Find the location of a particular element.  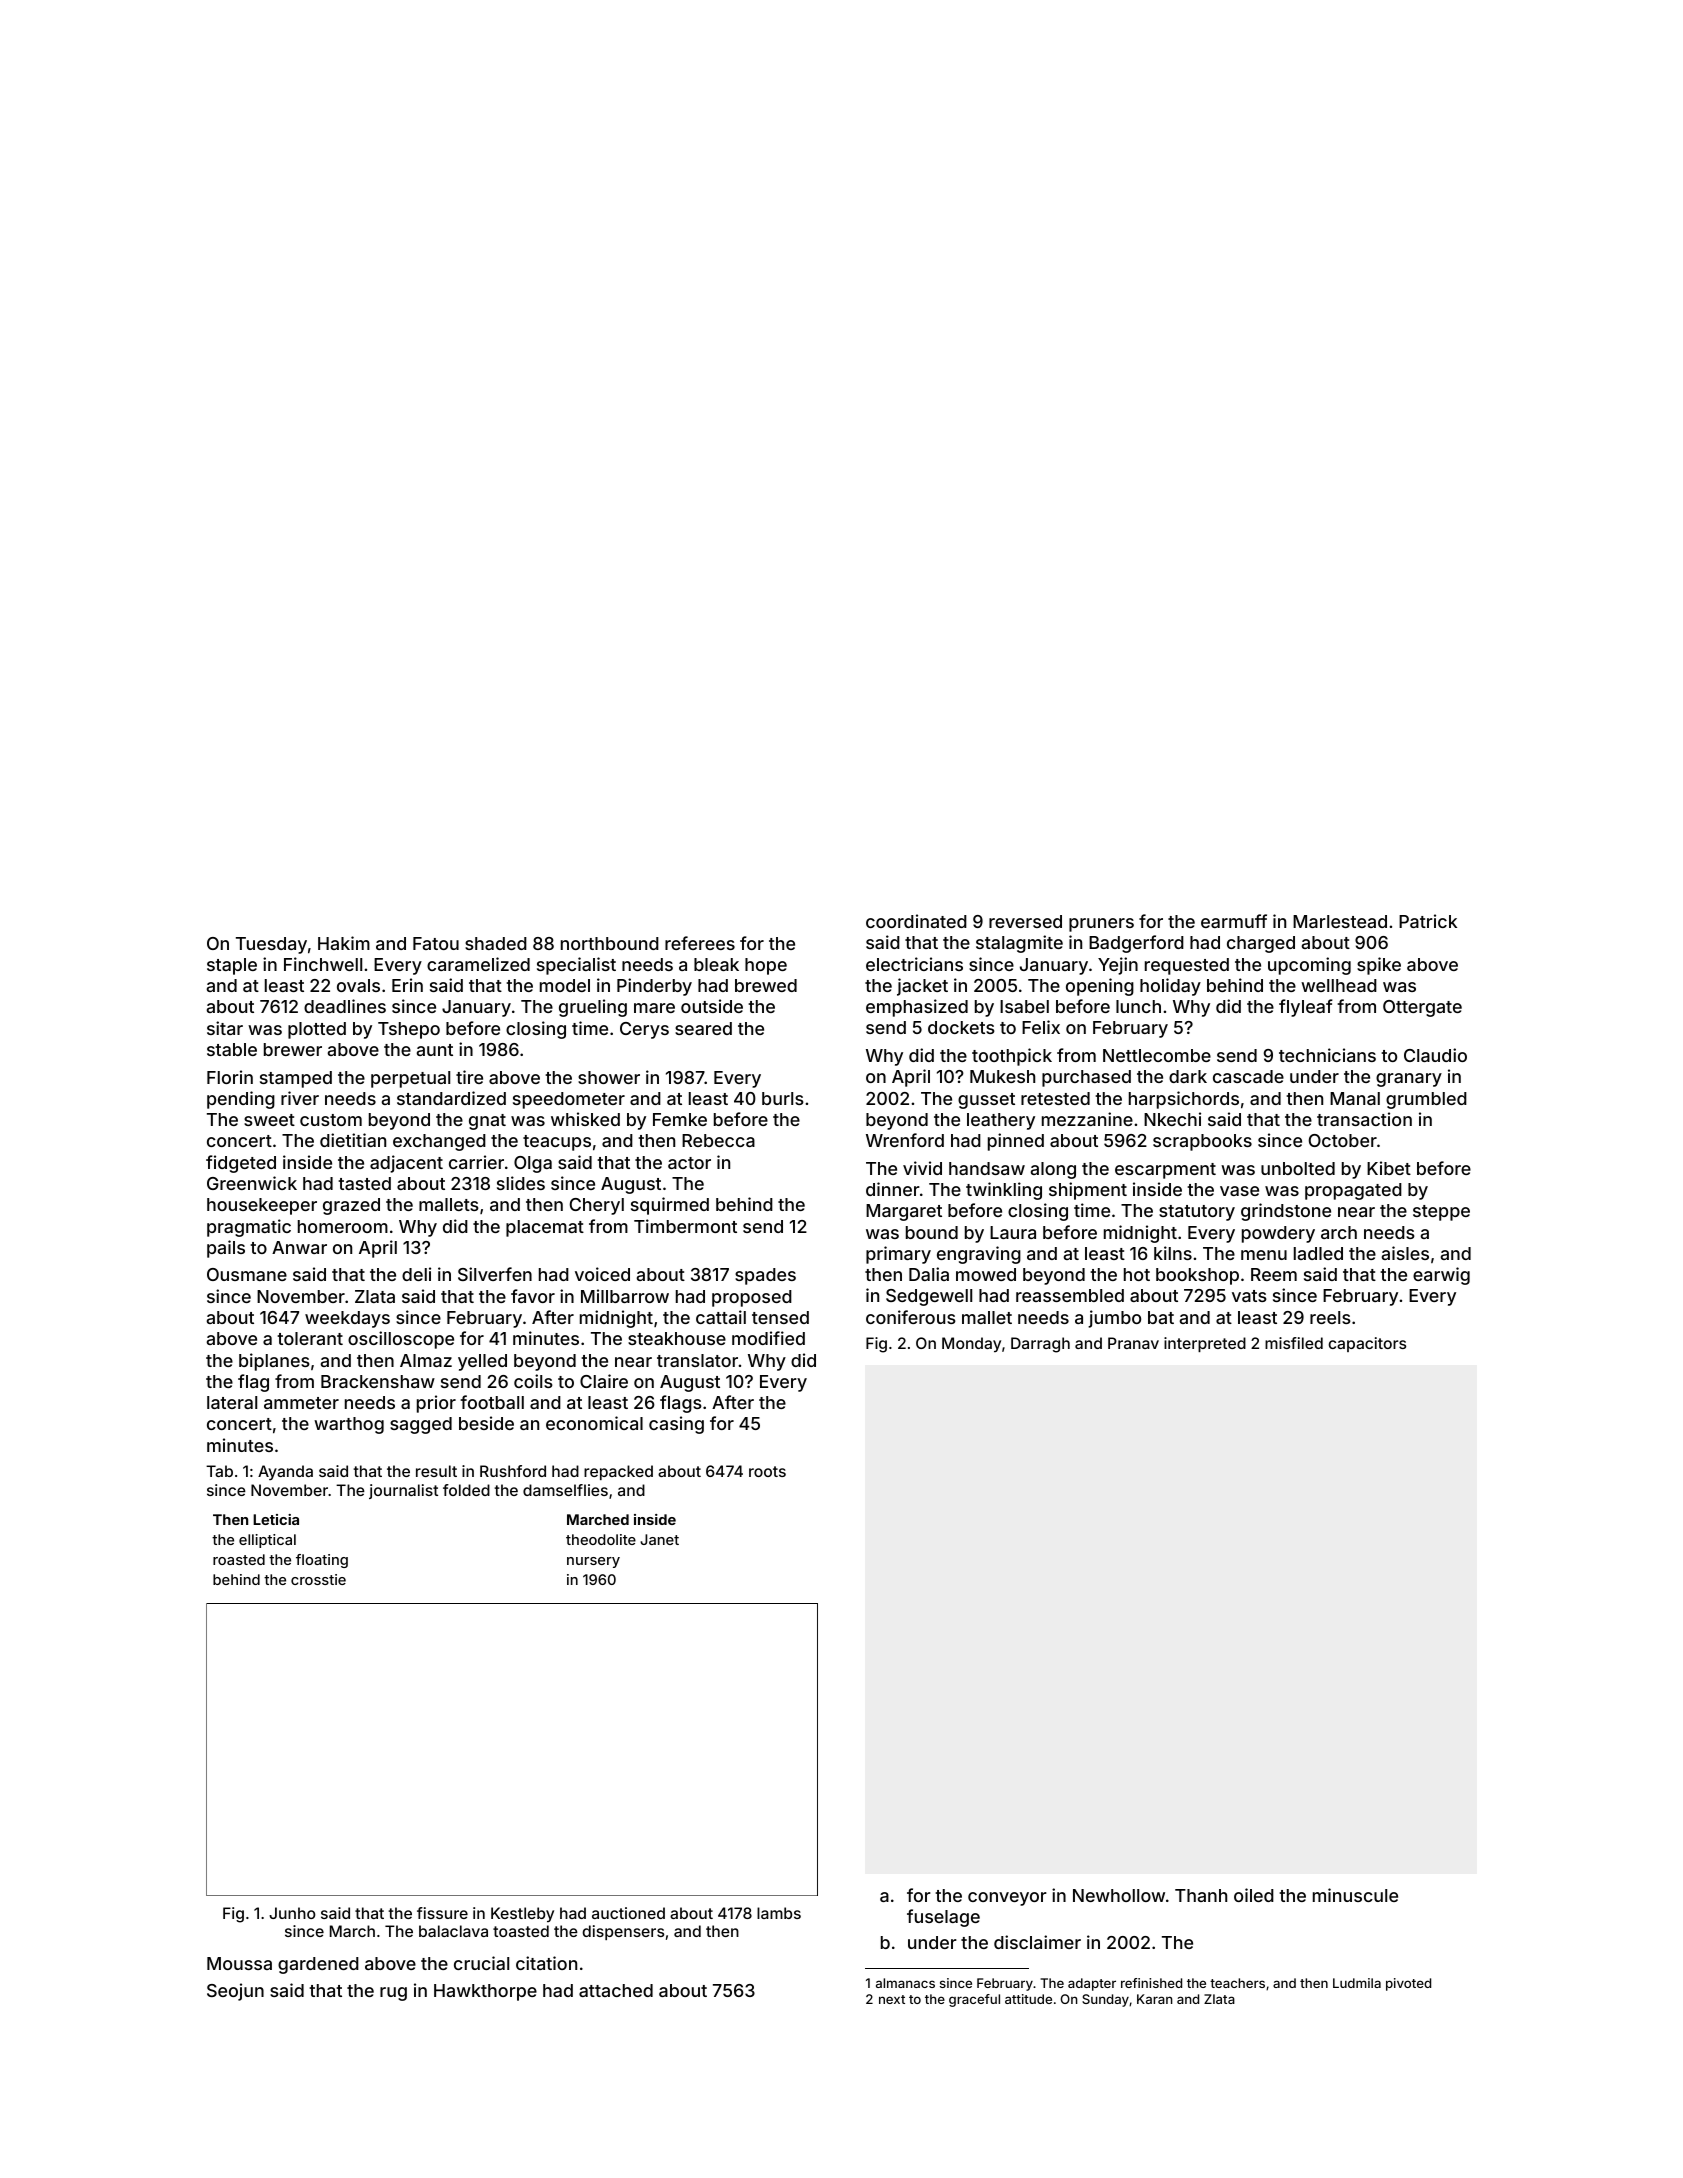

electricians is located at coordinates (914, 964).
